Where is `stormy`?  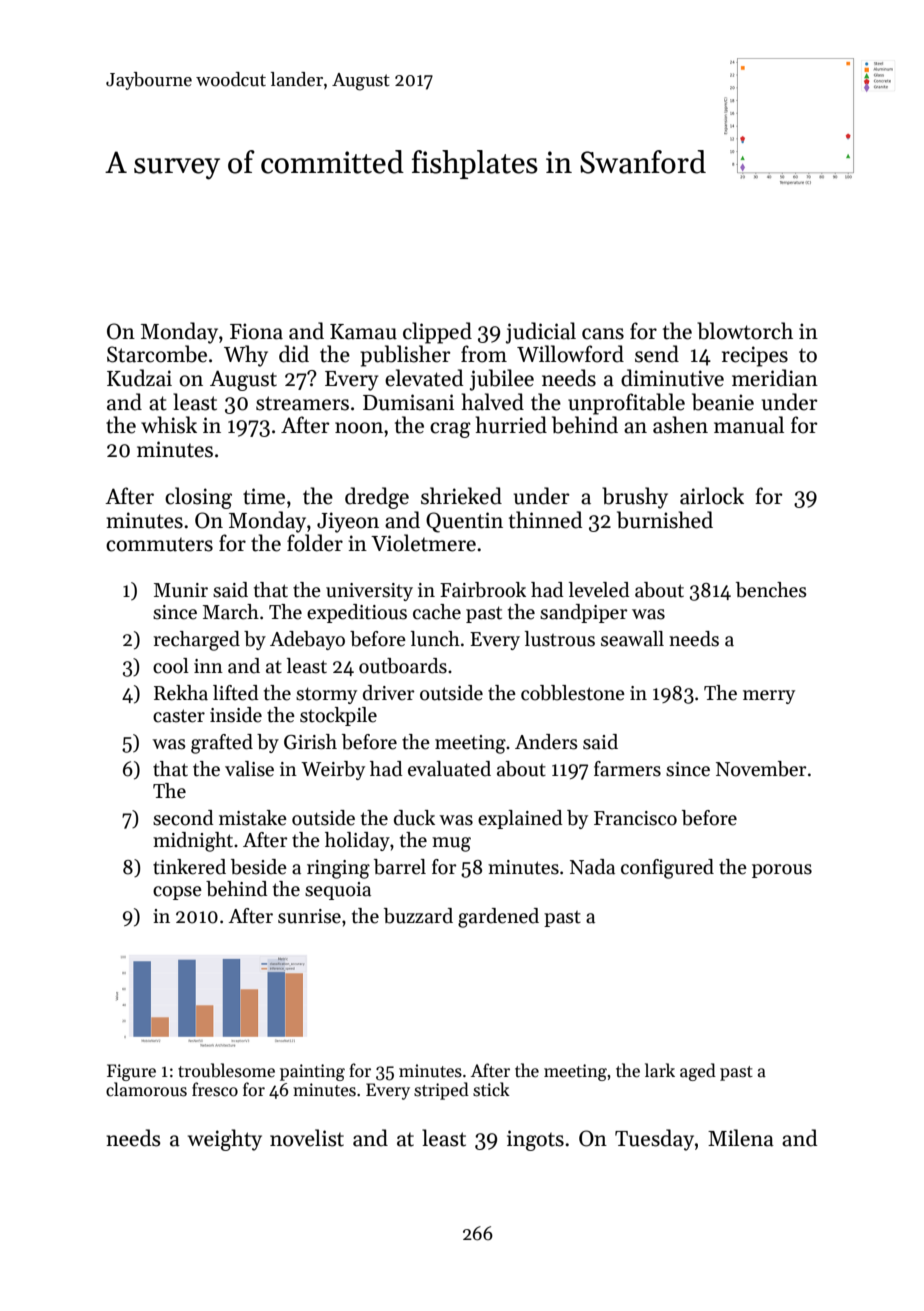 stormy is located at coordinates (326, 695).
